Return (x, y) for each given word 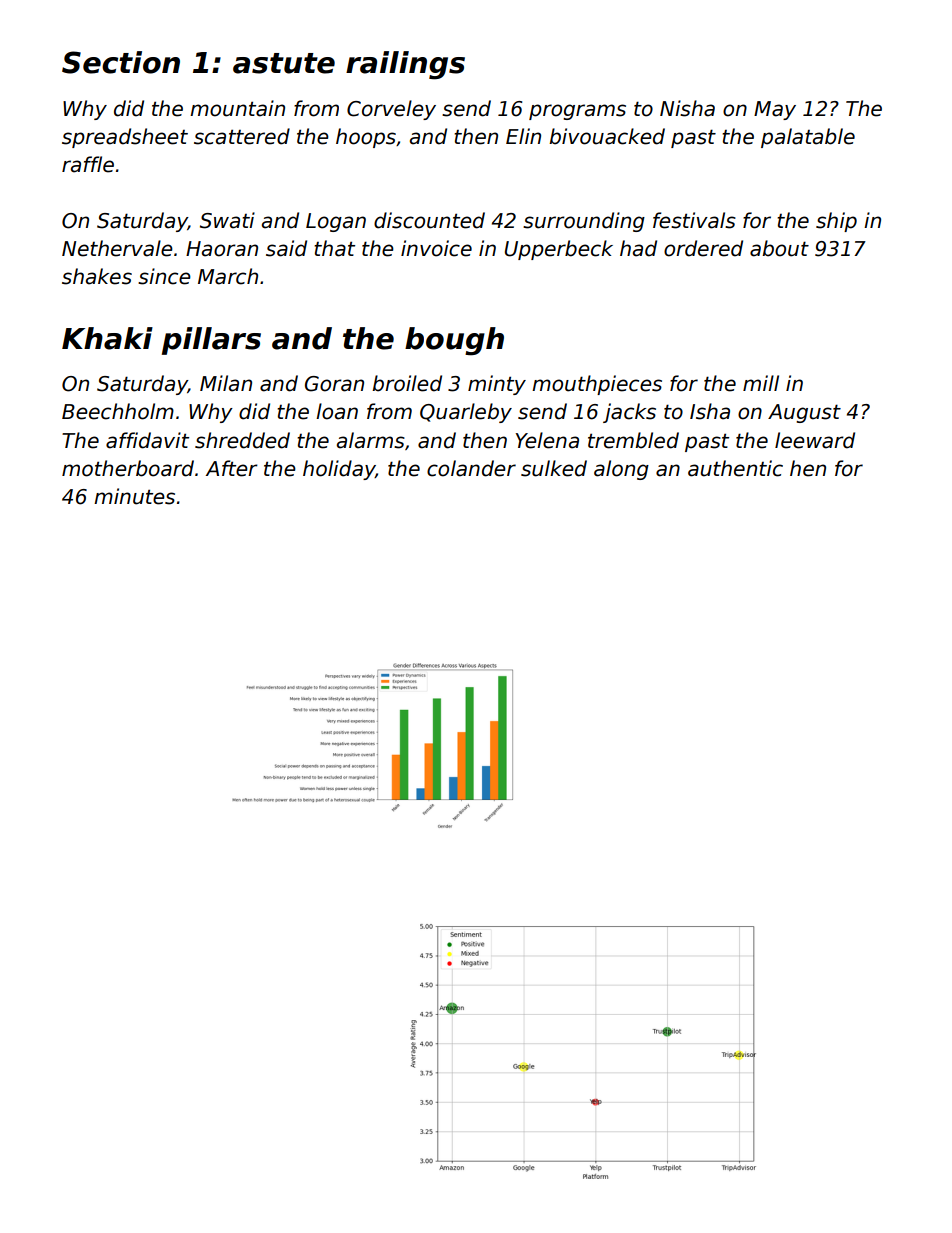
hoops (366, 138)
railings (405, 65)
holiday (339, 470)
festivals (694, 220)
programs (577, 112)
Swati (227, 220)
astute (284, 63)
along (621, 470)
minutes (134, 496)
